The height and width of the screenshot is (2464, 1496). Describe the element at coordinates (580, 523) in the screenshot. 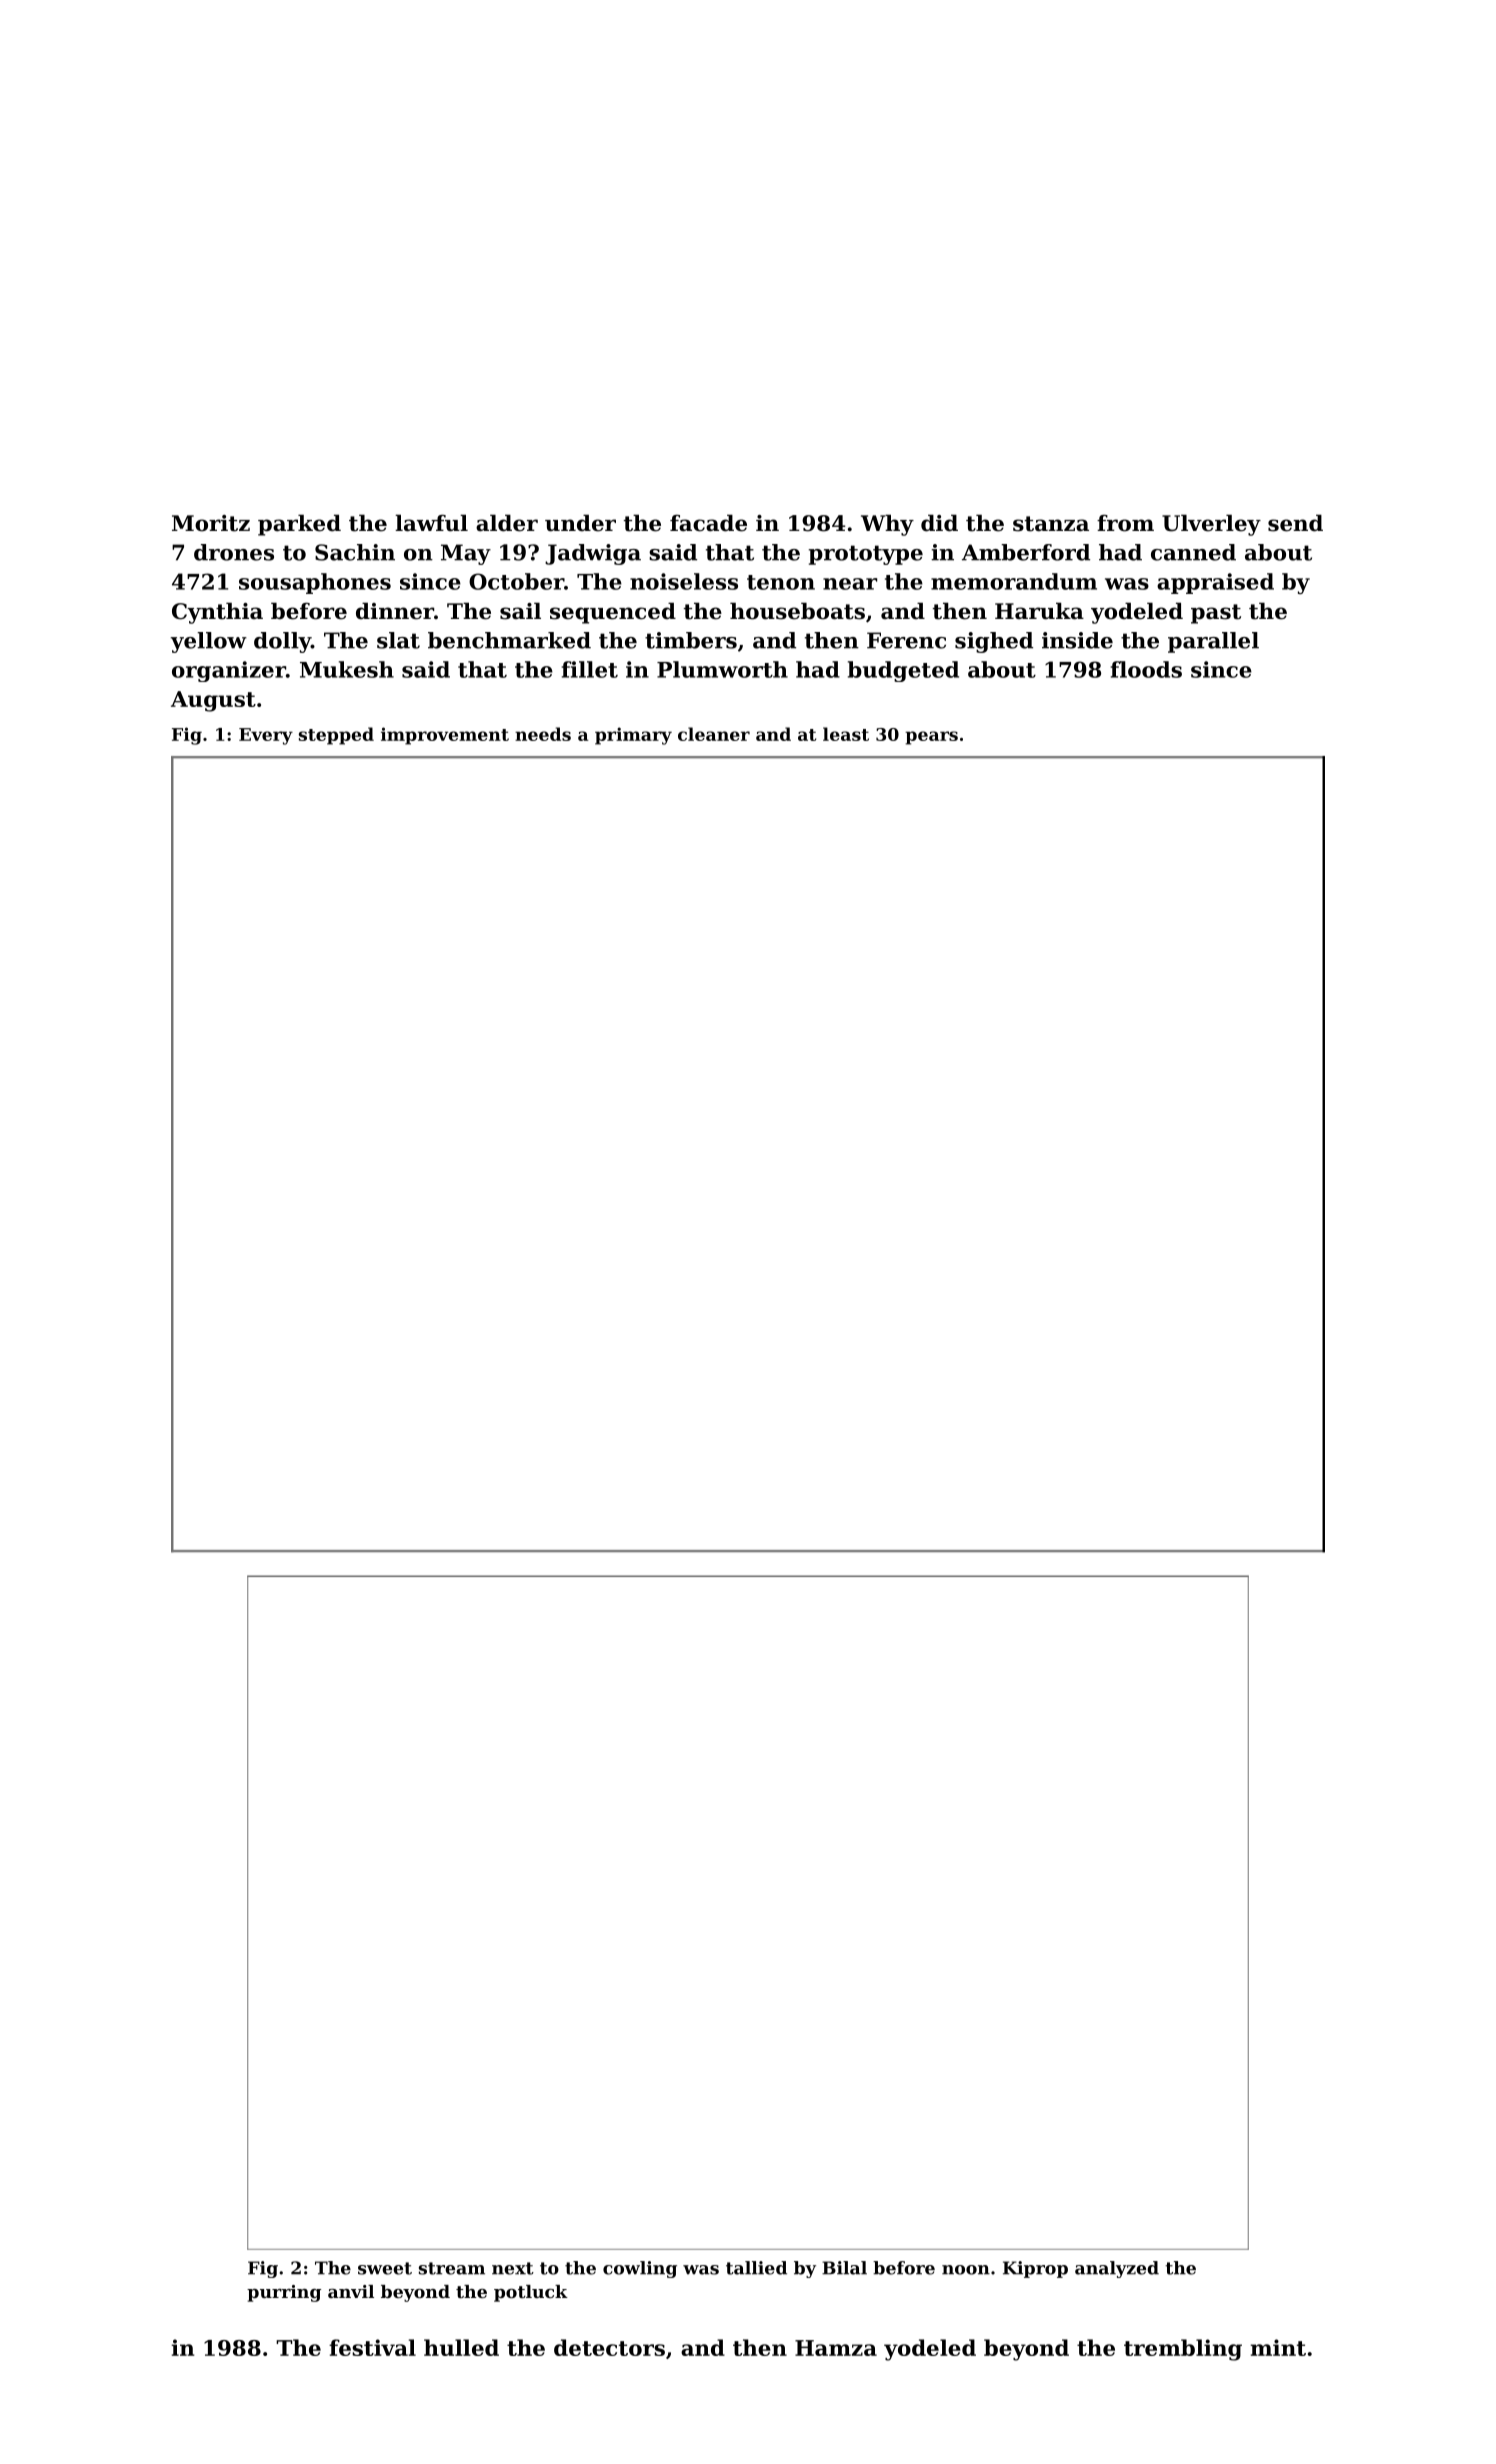

I see `under` at that location.
